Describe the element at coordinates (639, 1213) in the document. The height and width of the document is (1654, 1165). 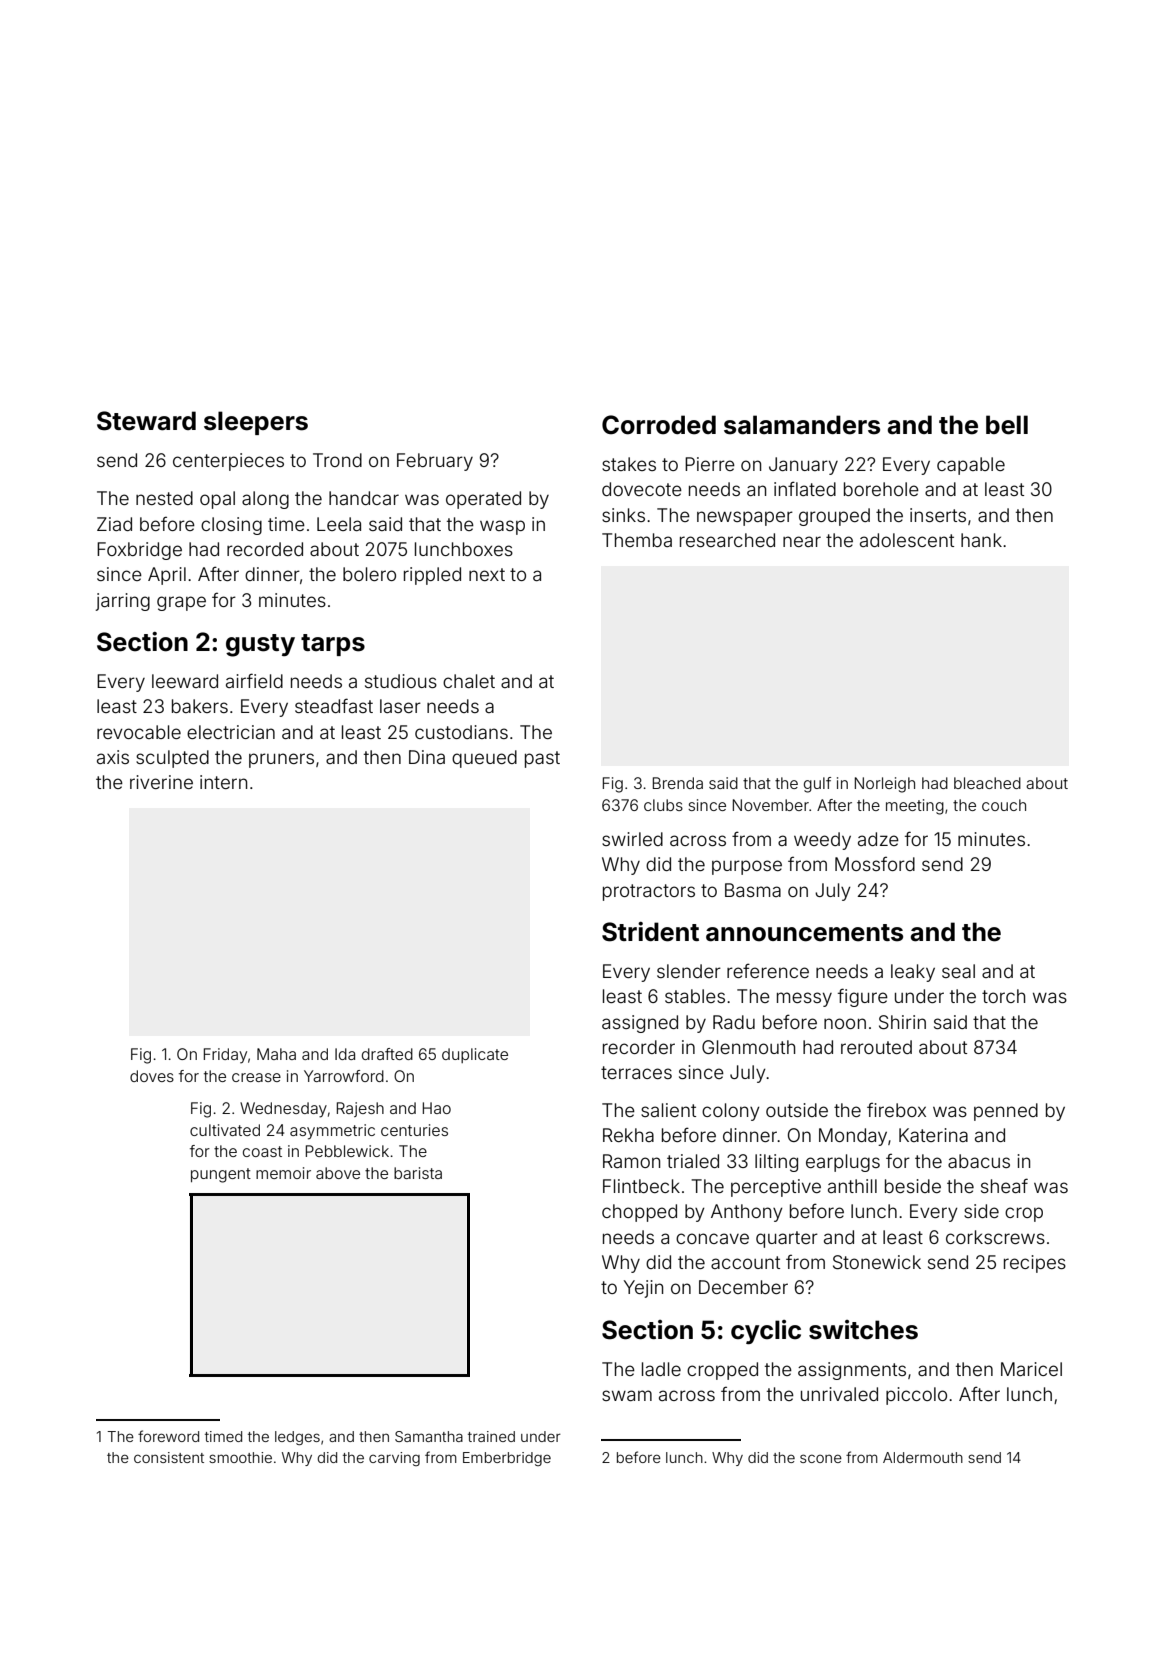
I see `chopped` at that location.
